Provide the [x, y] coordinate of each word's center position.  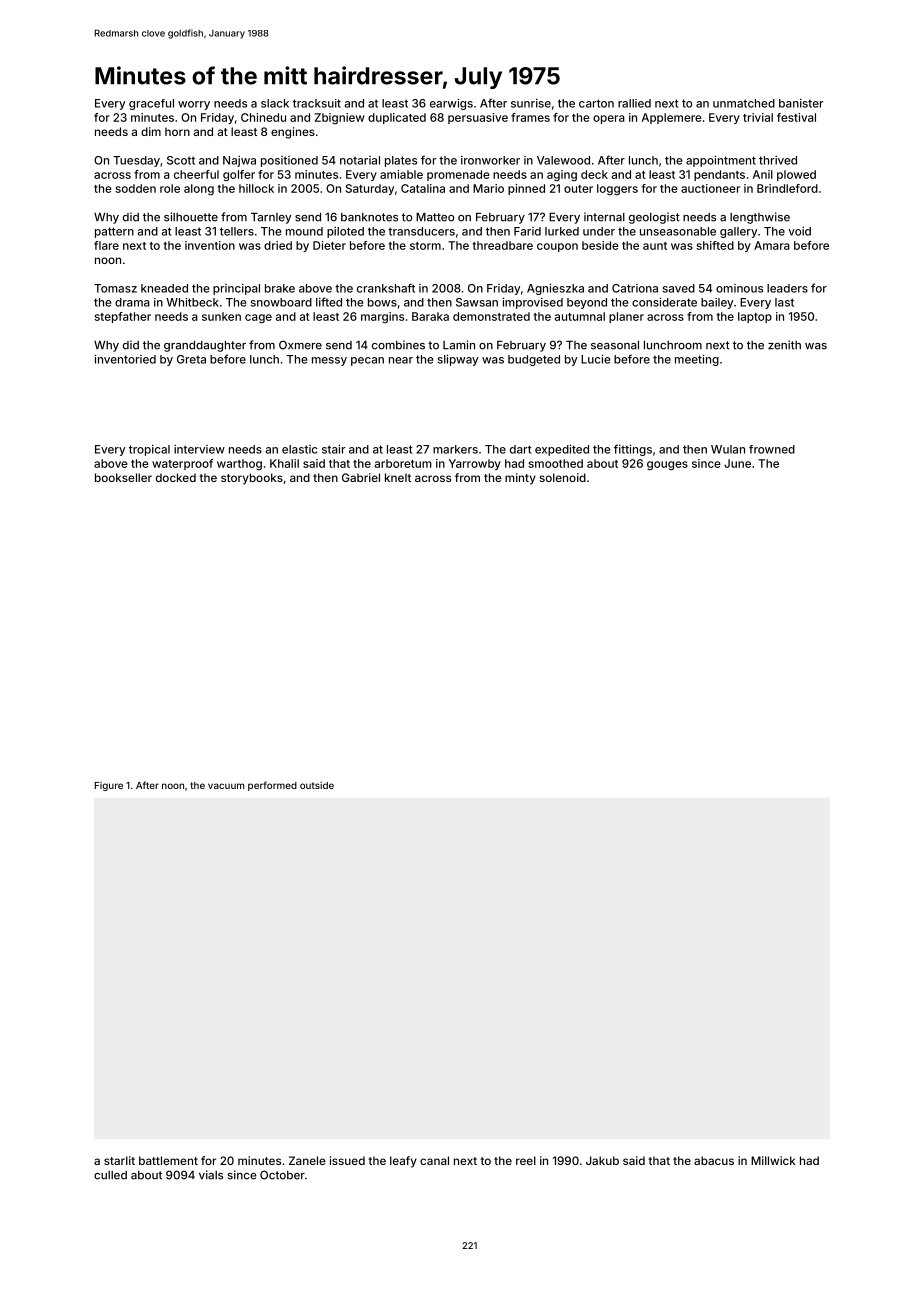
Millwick [773, 1160]
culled [110, 1175]
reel [526, 1160]
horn [177, 131]
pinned [526, 189]
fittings [633, 450]
